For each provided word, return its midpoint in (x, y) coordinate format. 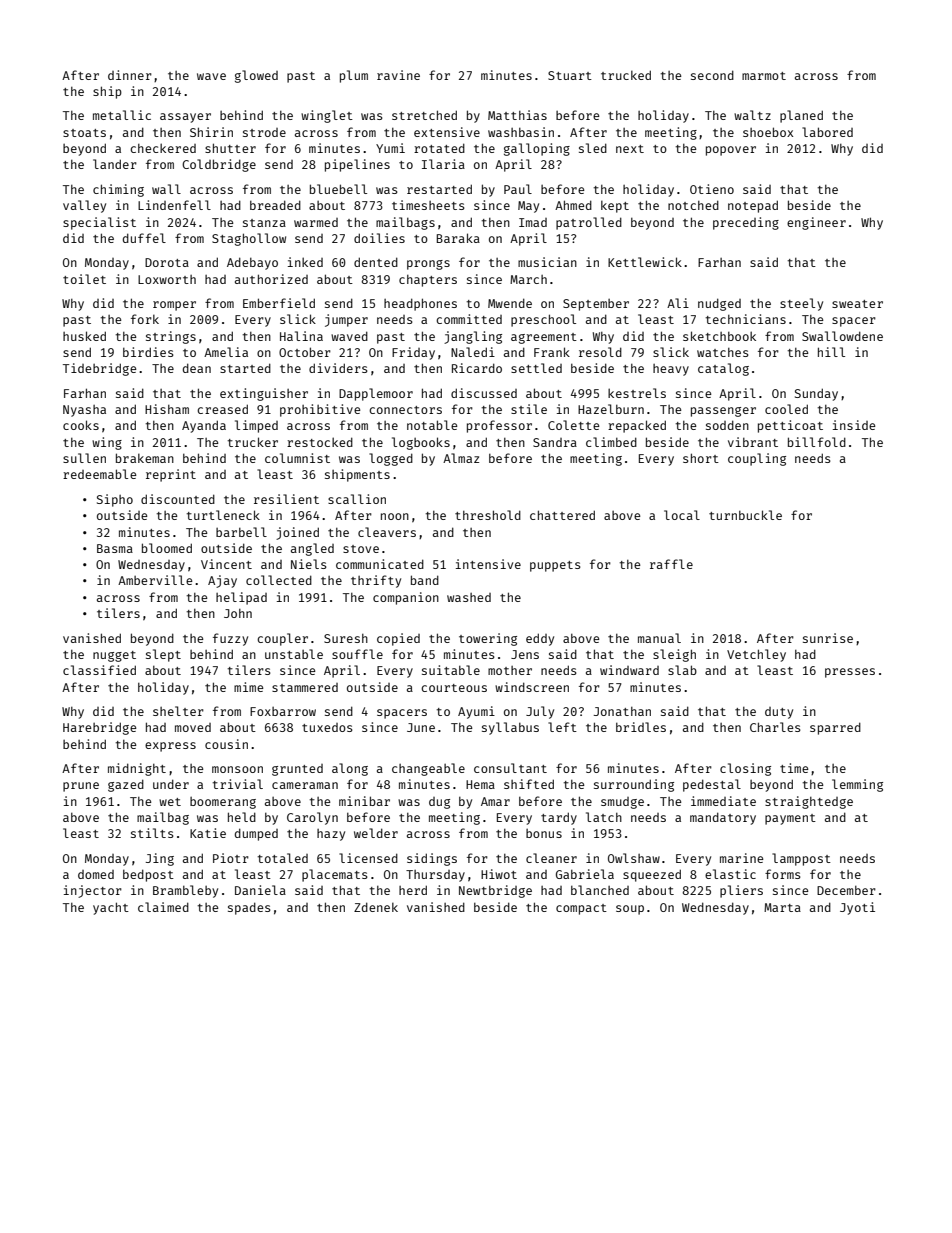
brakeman (145, 458)
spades (249, 908)
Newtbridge (495, 891)
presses (850, 673)
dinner (130, 75)
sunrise (828, 638)
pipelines (357, 165)
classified (99, 670)
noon (395, 516)
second (712, 75)
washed (469, 597)
